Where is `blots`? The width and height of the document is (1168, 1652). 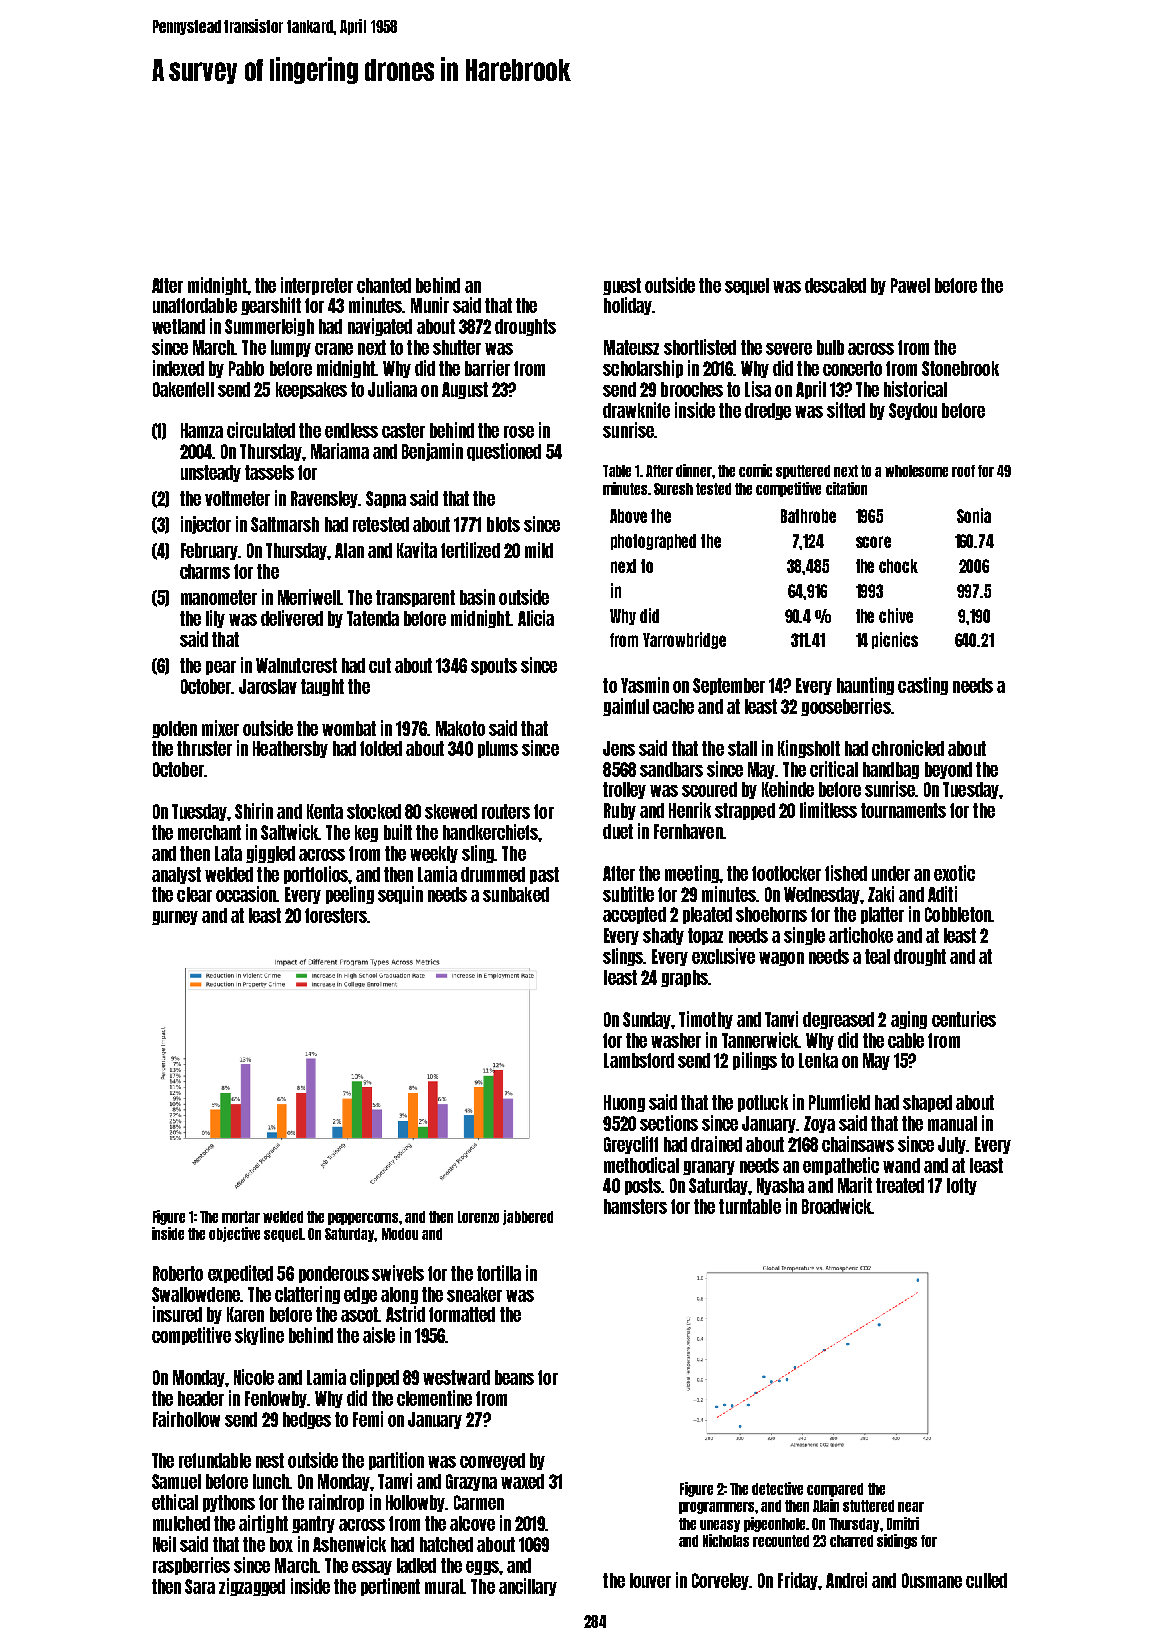 blots is located at coordinates (503, 524).
